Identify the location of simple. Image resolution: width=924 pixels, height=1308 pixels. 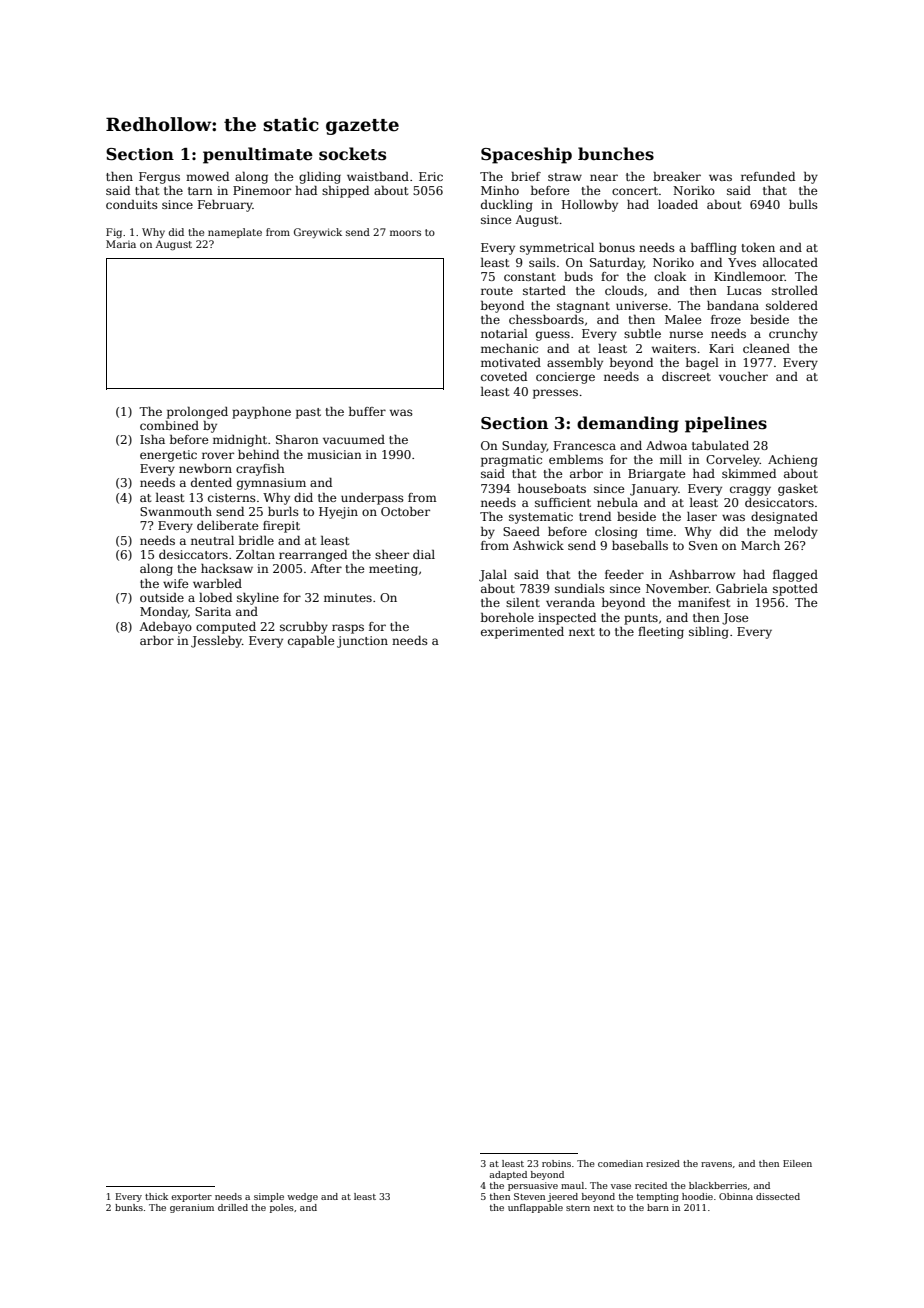
(269, 1197).
